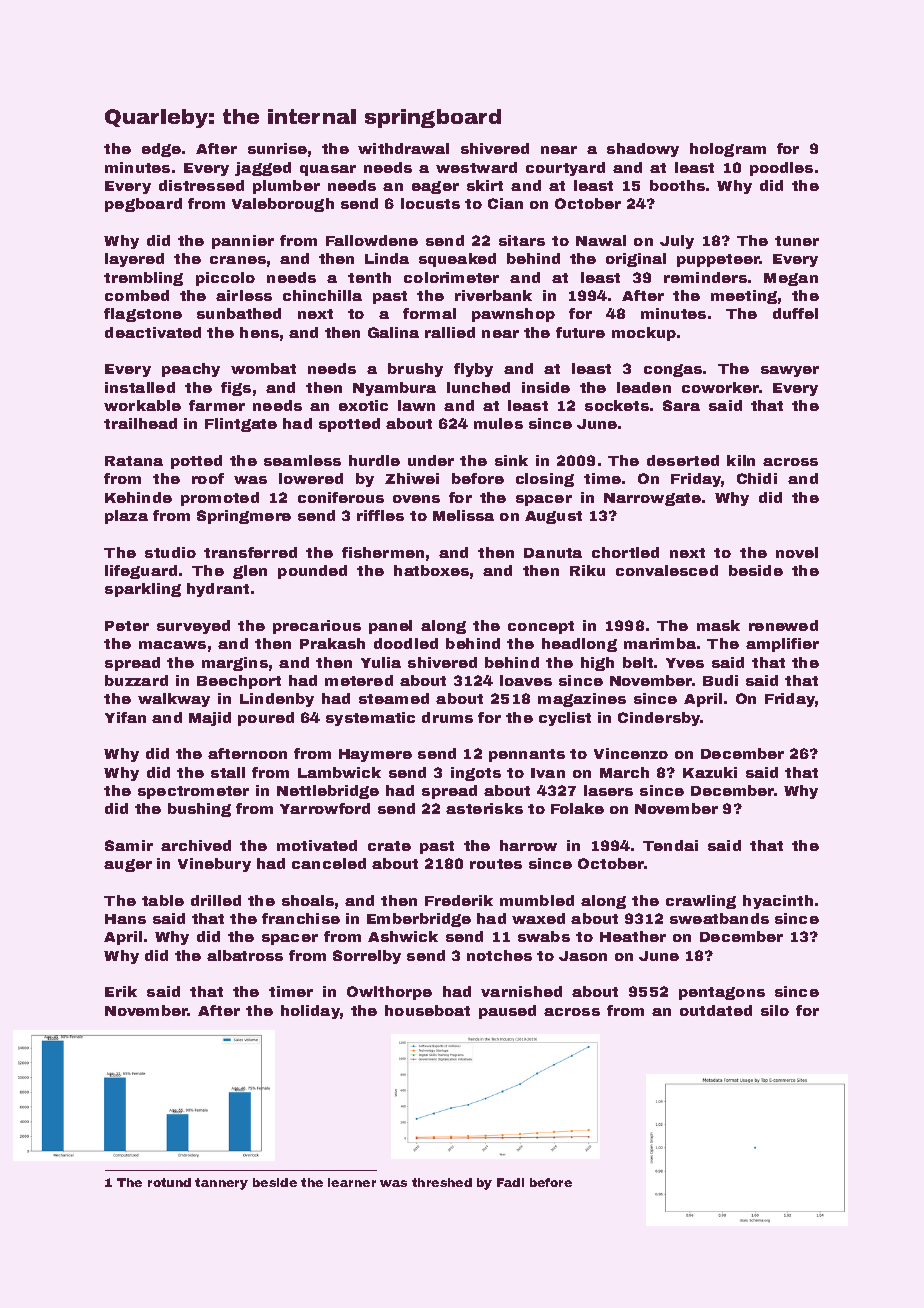 This document has width=924, height=1308. Describe the element at coordinates (548, 773) in the document. I see `Ivan` at that location.
